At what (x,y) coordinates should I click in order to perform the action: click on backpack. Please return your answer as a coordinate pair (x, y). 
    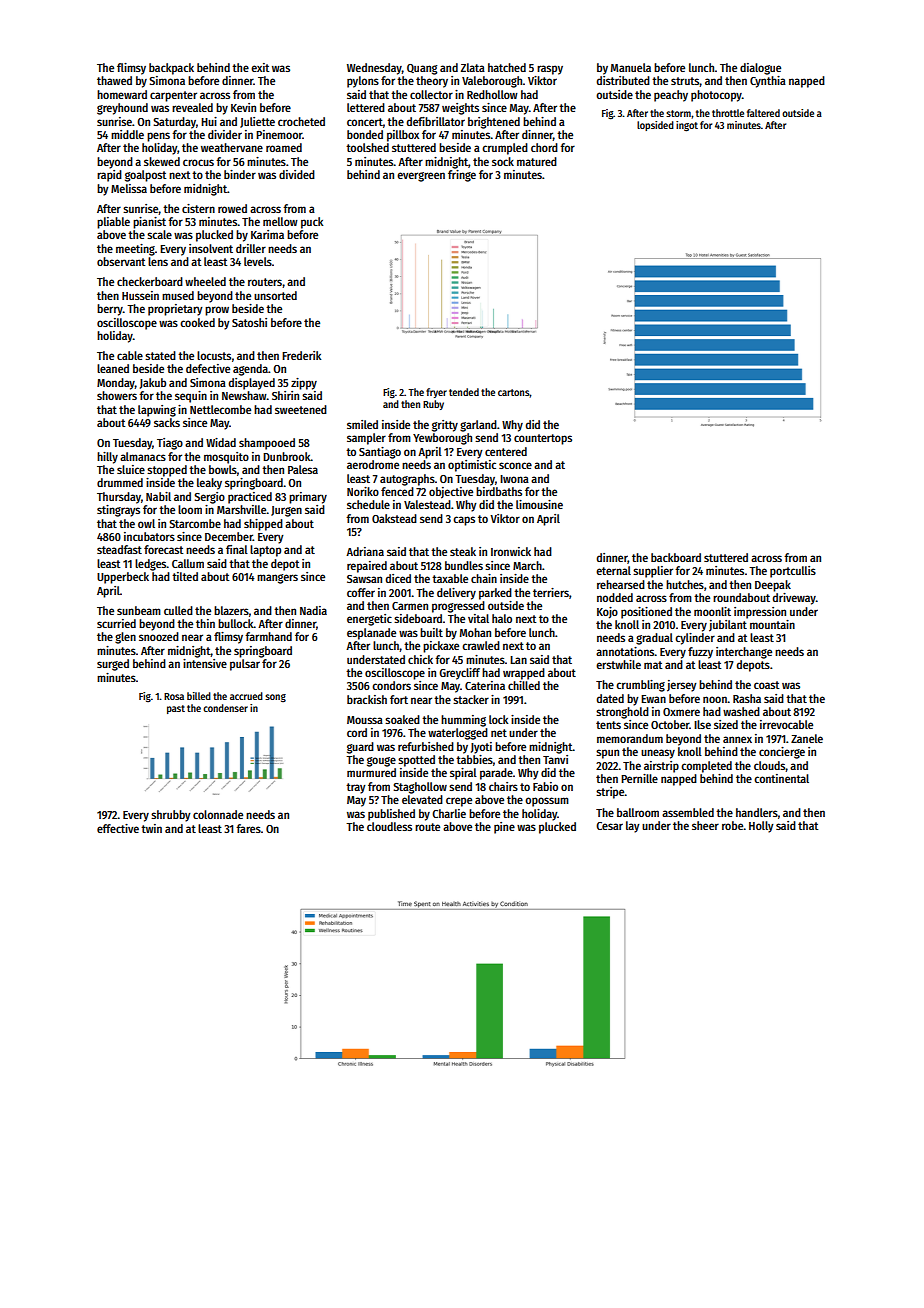
    Looking at the image, I should click on (171, 69).
